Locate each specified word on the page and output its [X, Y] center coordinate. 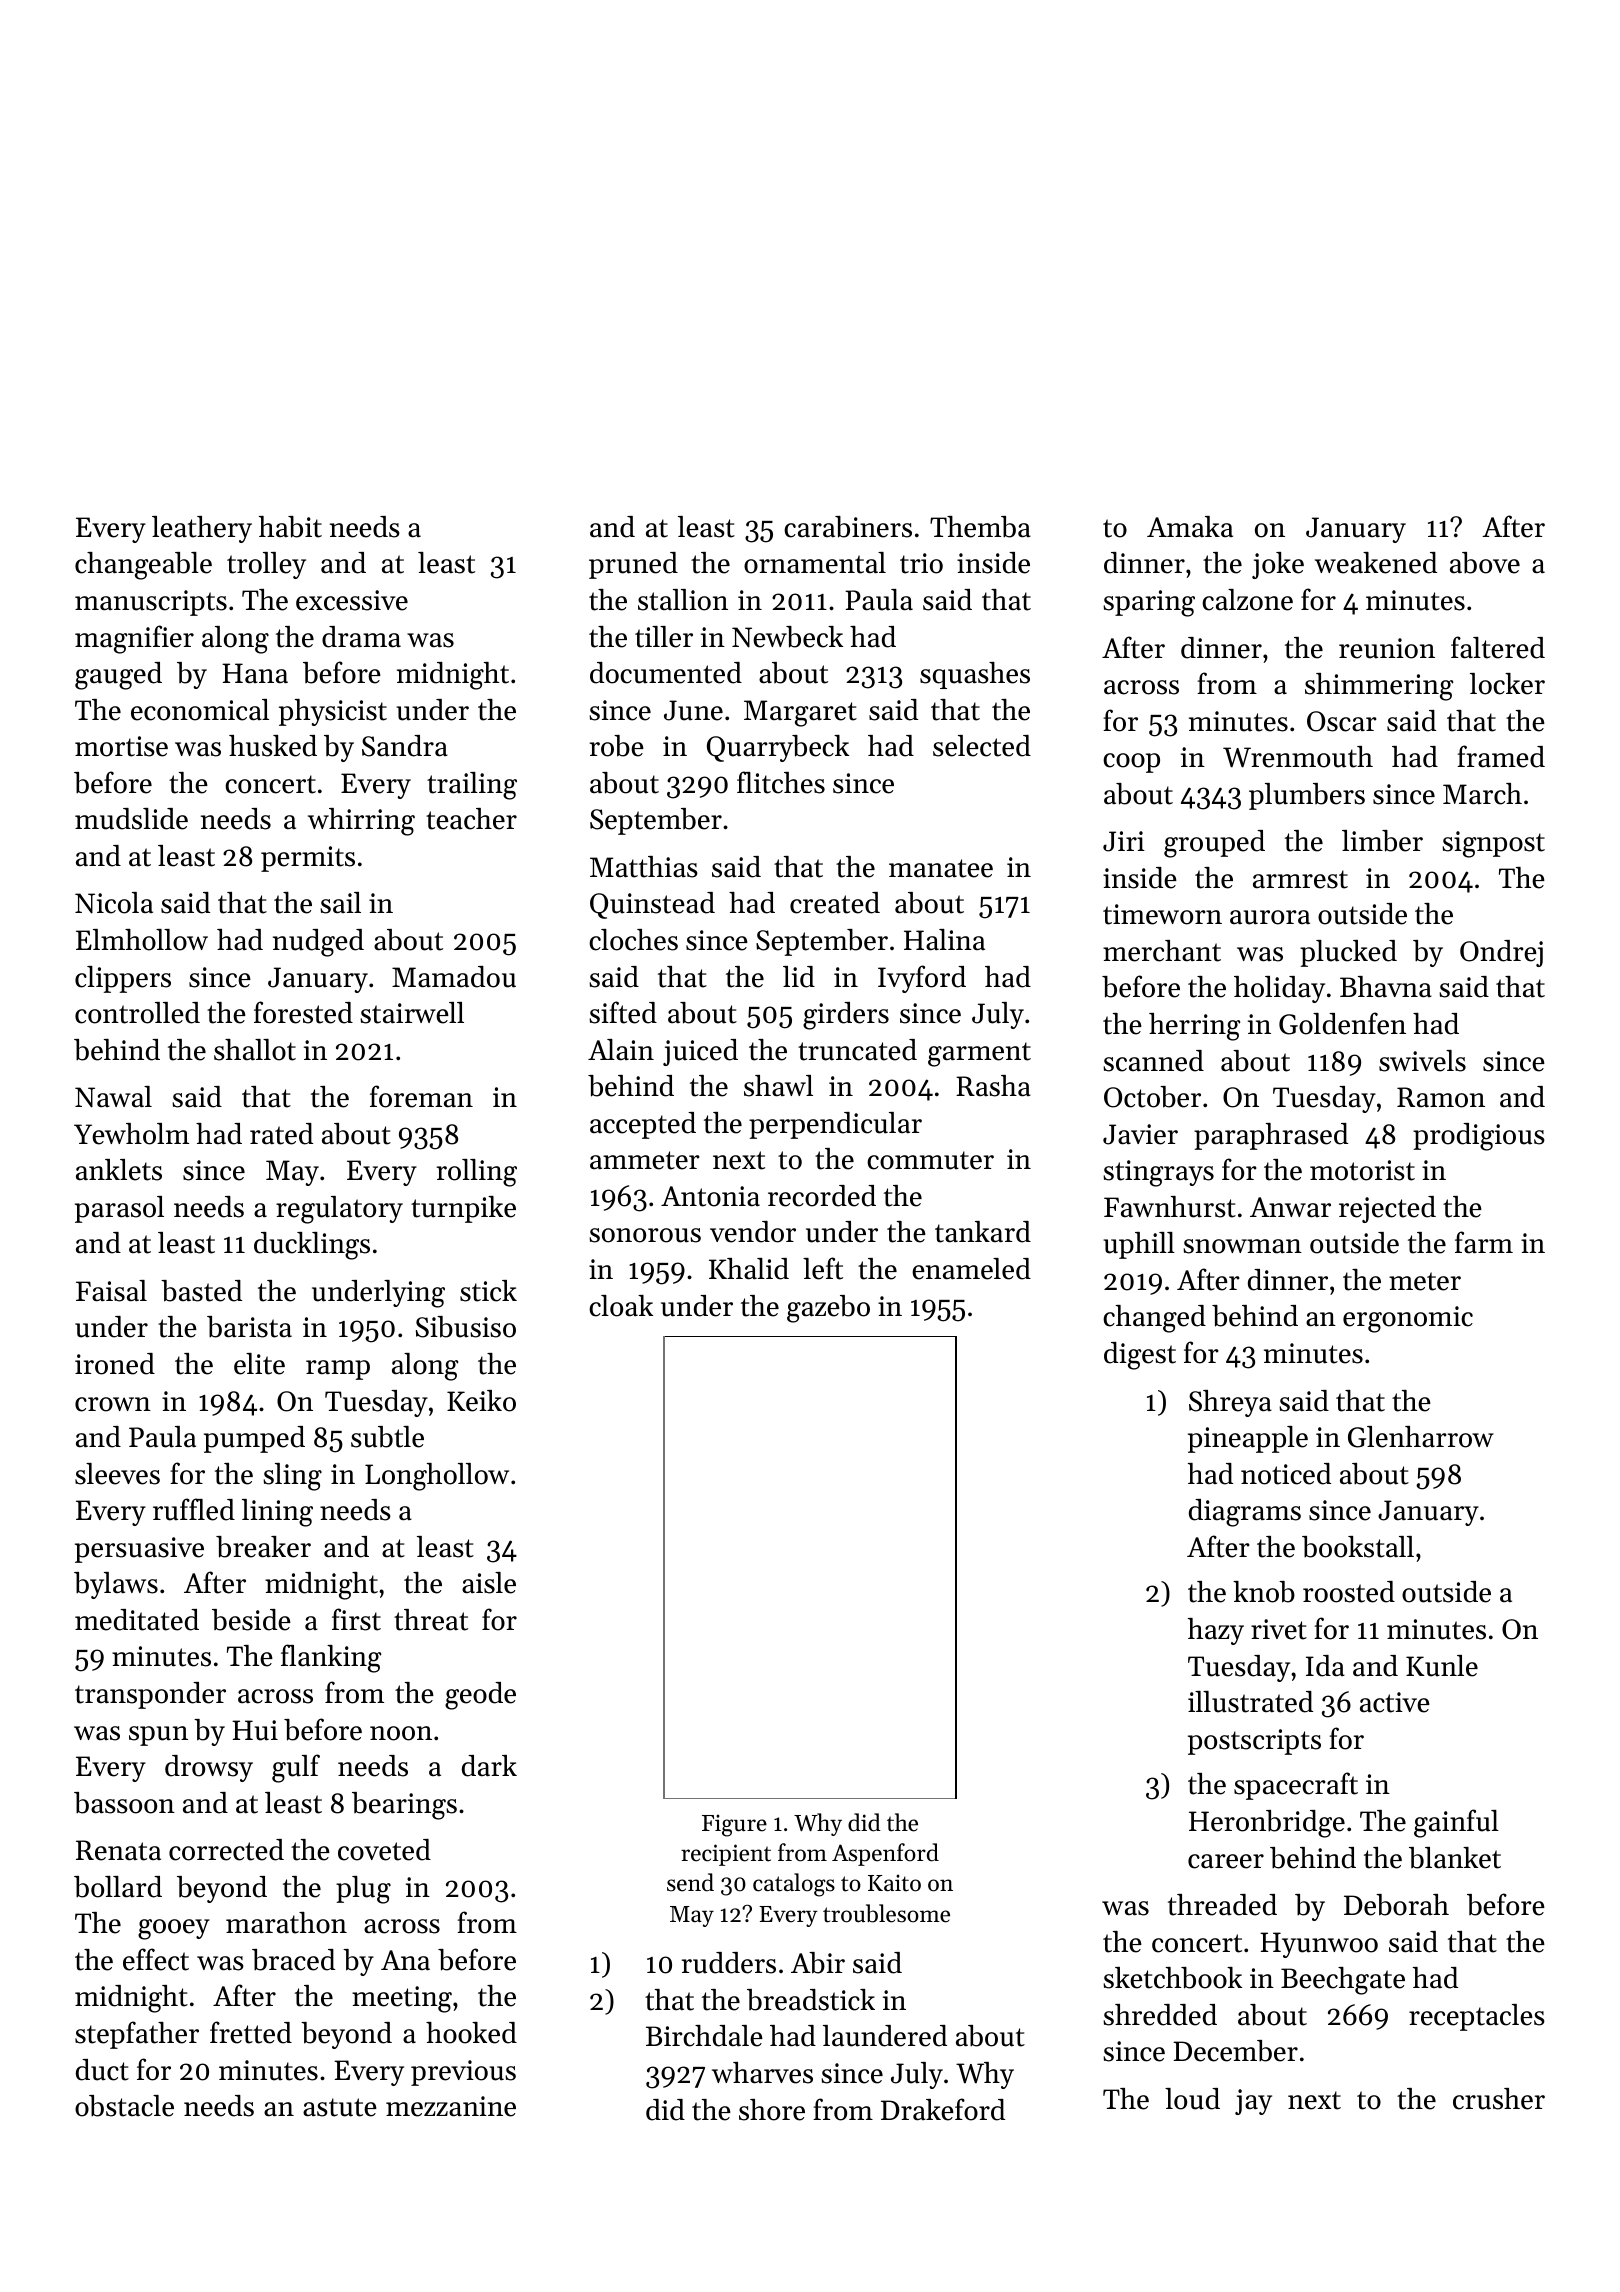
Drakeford [943, 2109]
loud [1192, 2099]
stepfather [137, 2035]
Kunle [1442, 1666]
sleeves [117, 1474]
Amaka [1190, 526]
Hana [255, 673]
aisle [489, 1583]
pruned [633, 565]
